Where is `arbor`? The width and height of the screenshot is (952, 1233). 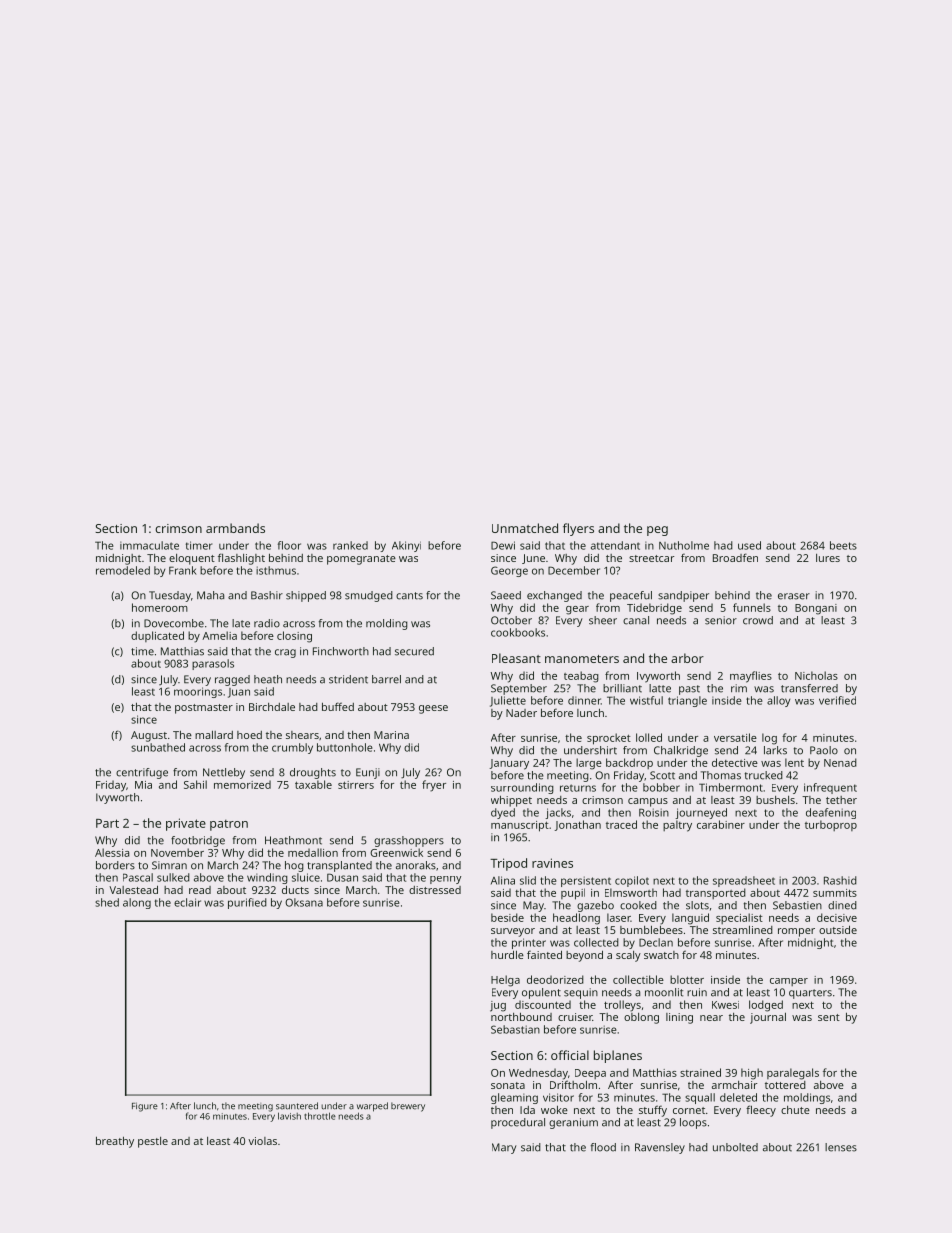
arbor is located at coordinates (687, 658).
